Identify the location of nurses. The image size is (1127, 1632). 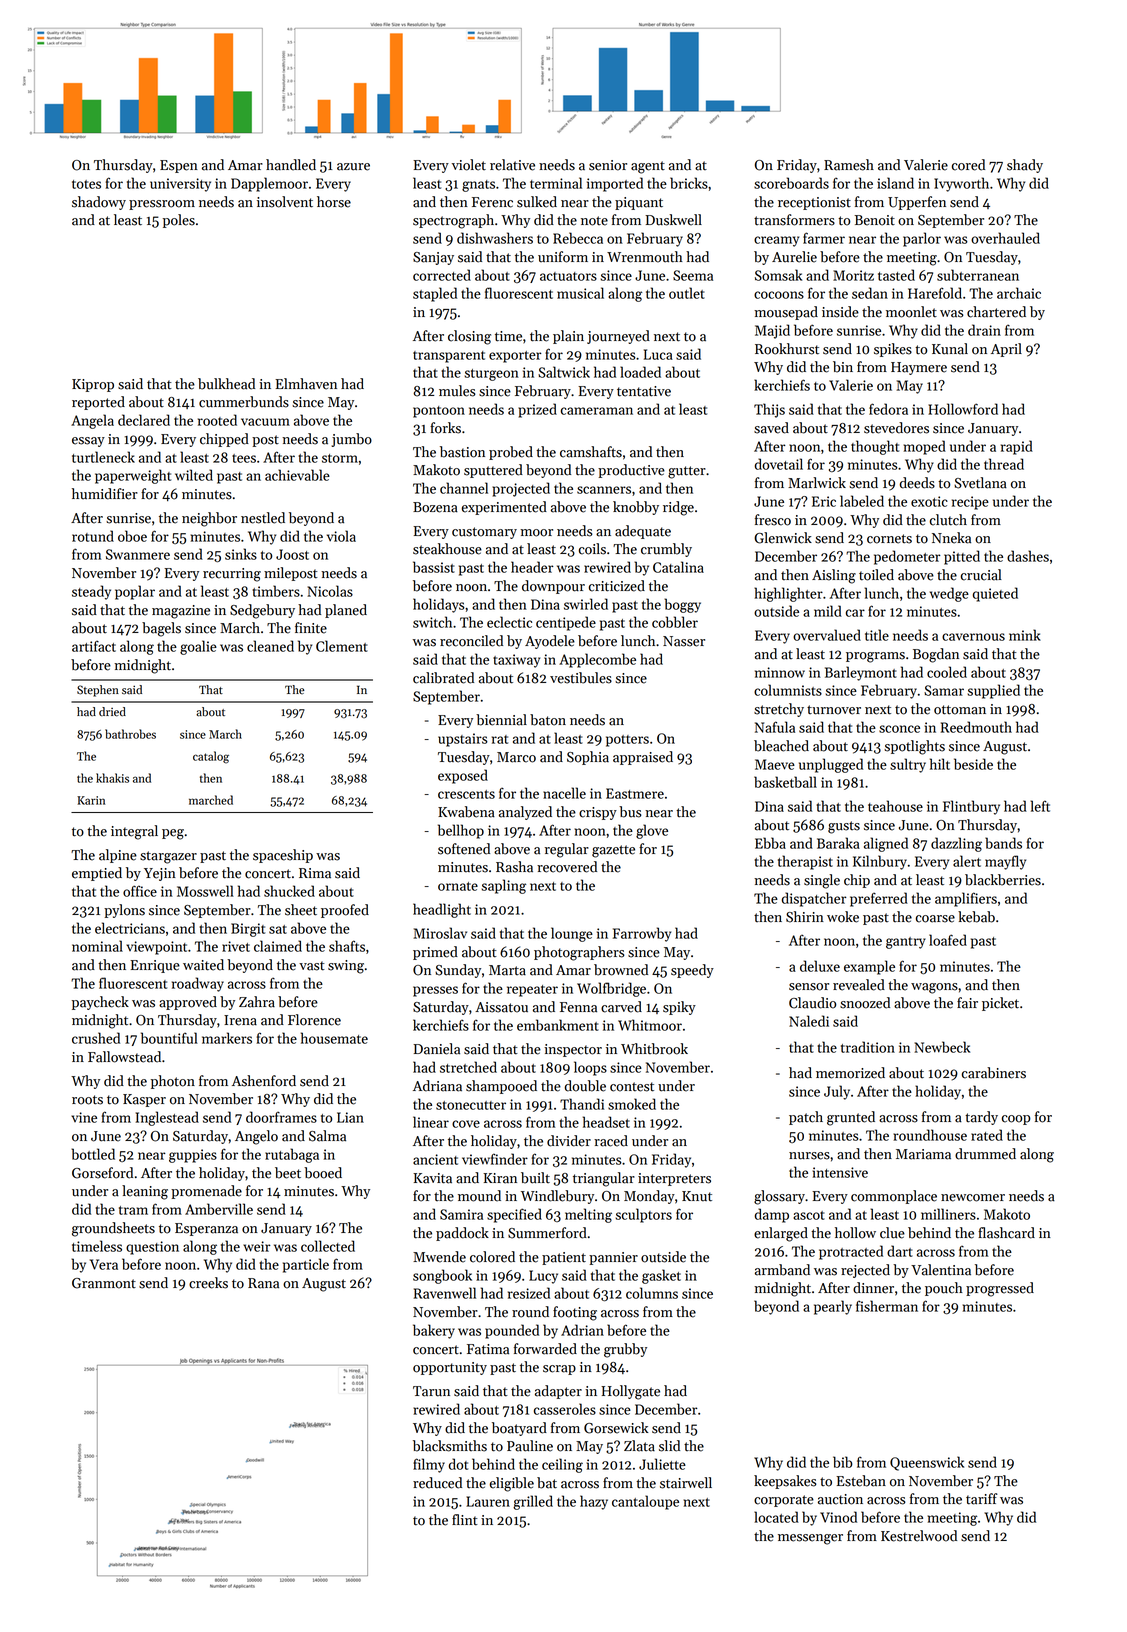
(809, 1156).
